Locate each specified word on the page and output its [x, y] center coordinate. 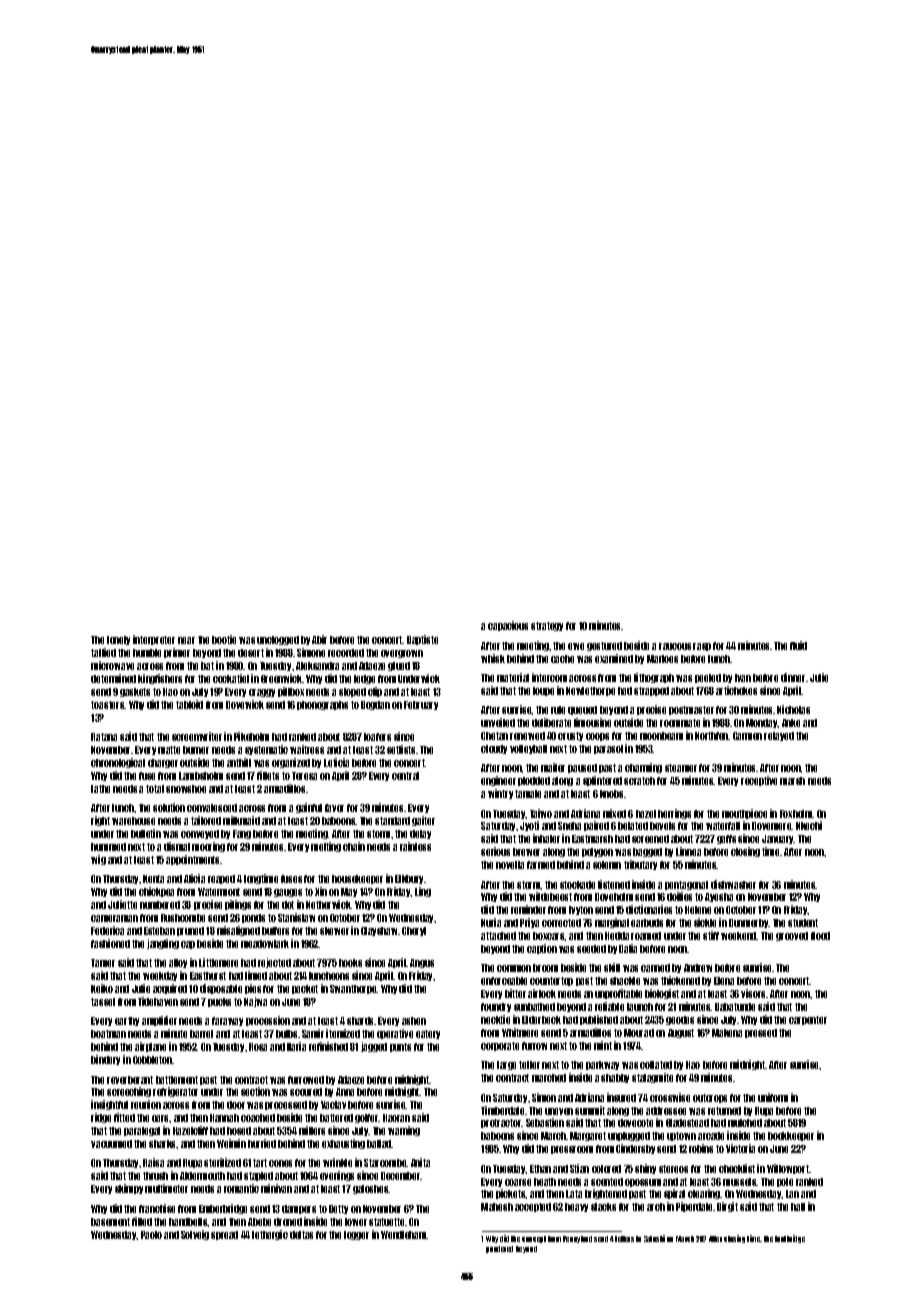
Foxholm [796, 814]
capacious [508, 626]
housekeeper [357, 879]
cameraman [114, 918]
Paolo [151, 1235]
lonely [118, 640]
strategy [547, 626]
